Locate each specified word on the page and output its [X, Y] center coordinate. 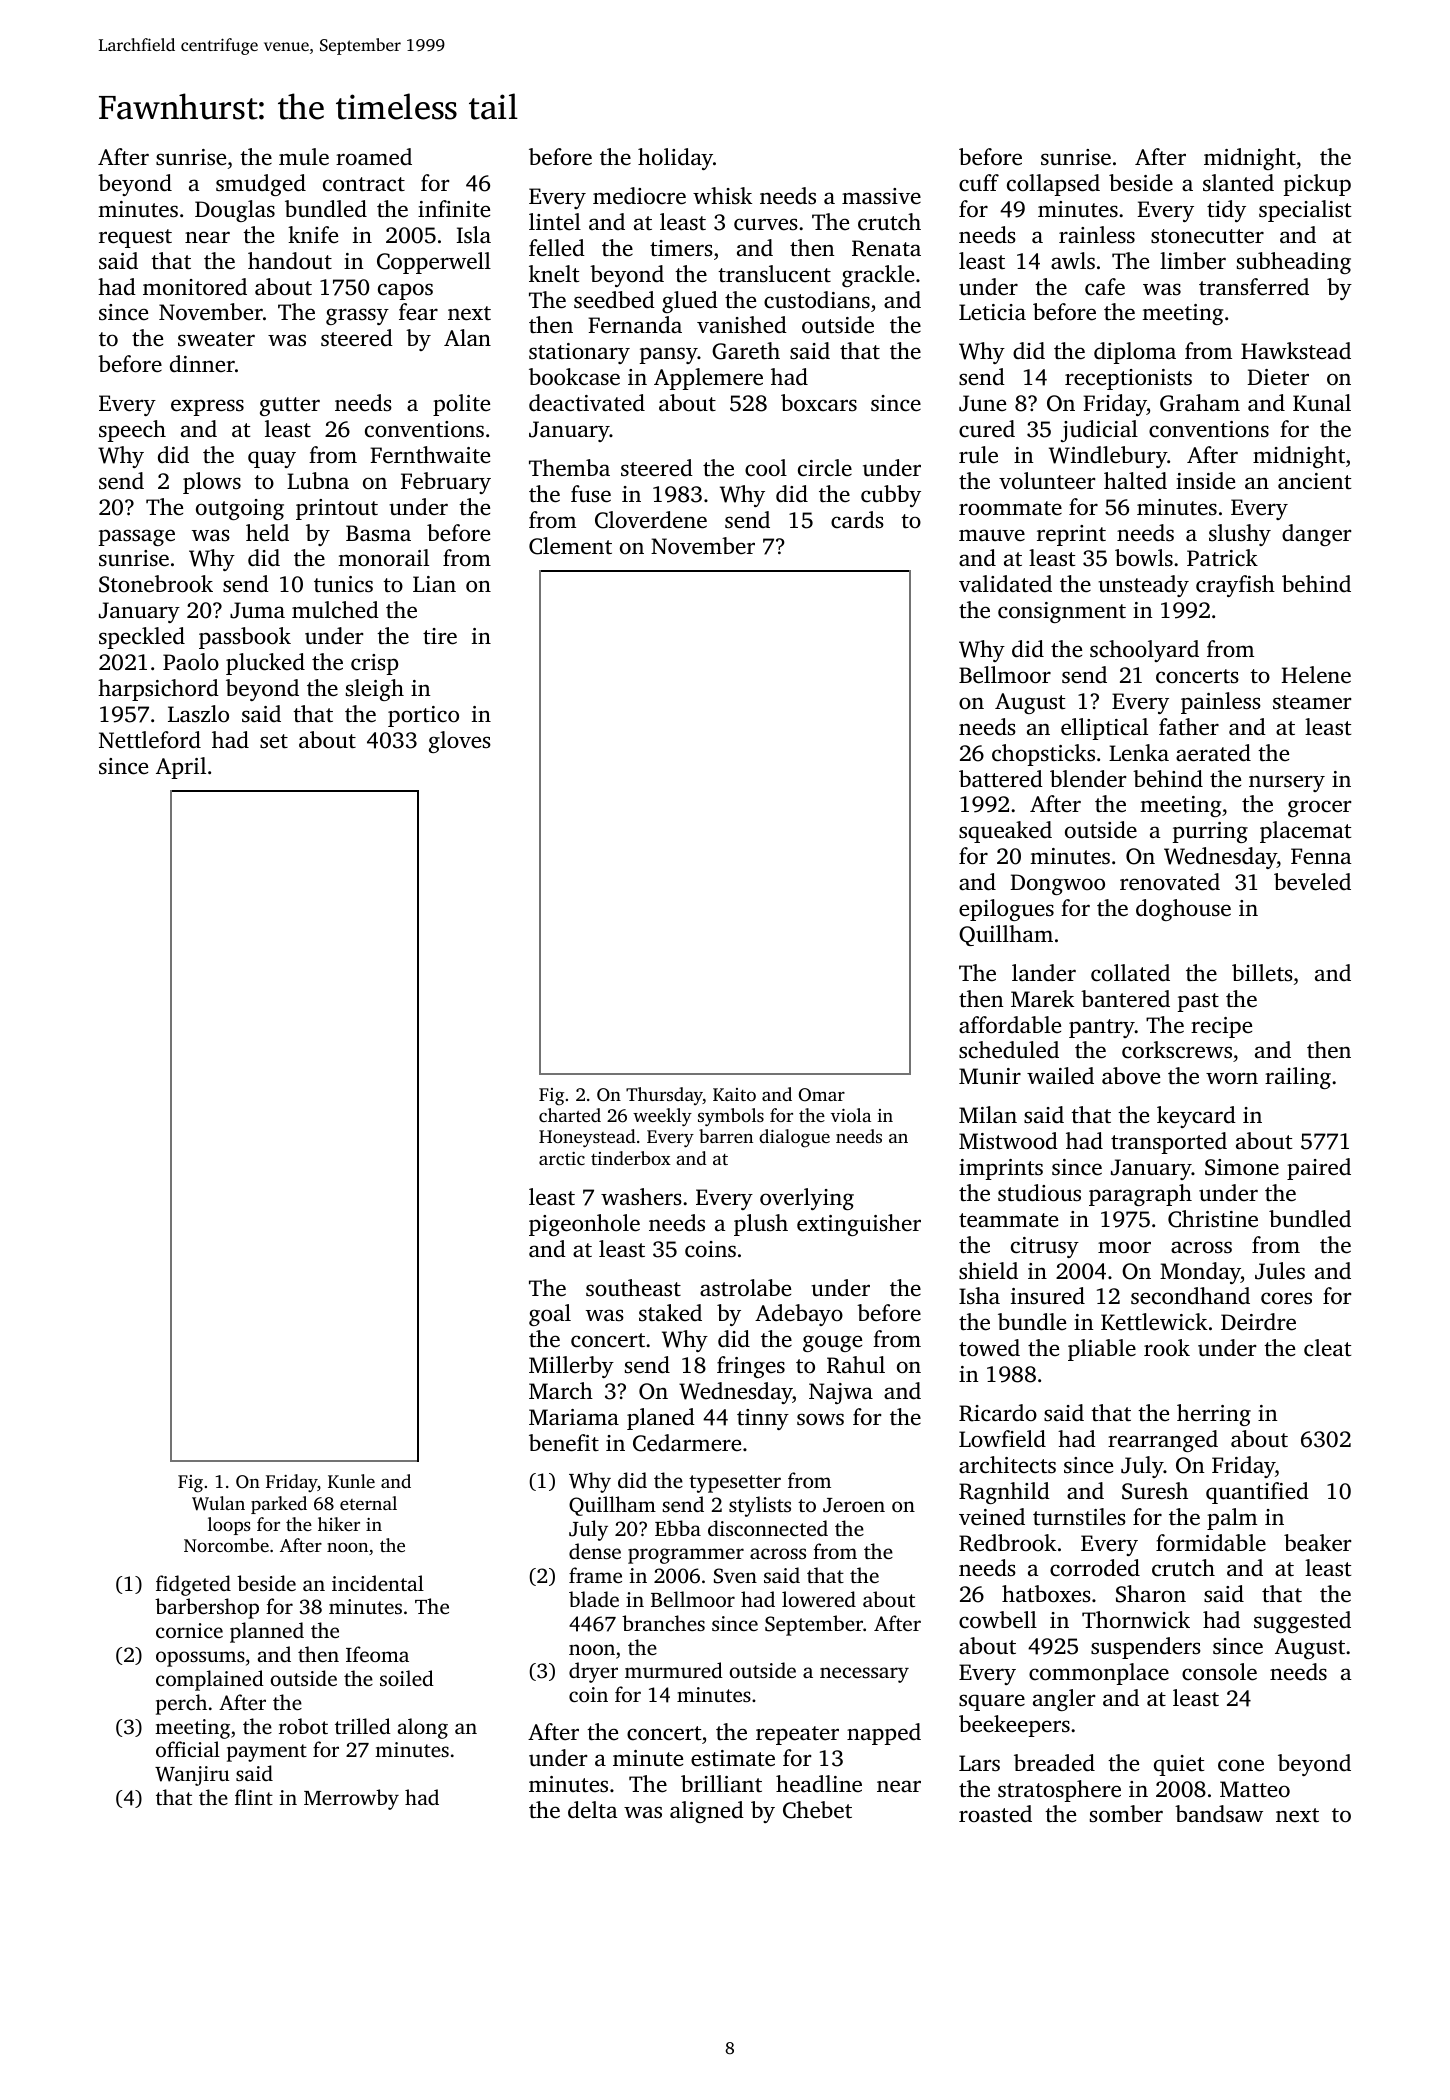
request [135, 238]
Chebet [817, 1810]
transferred [1254, 287]
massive [881, 196]
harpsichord [158, 690]
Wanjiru [192, 1776]
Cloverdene [651, 520]
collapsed [1053, 185]
